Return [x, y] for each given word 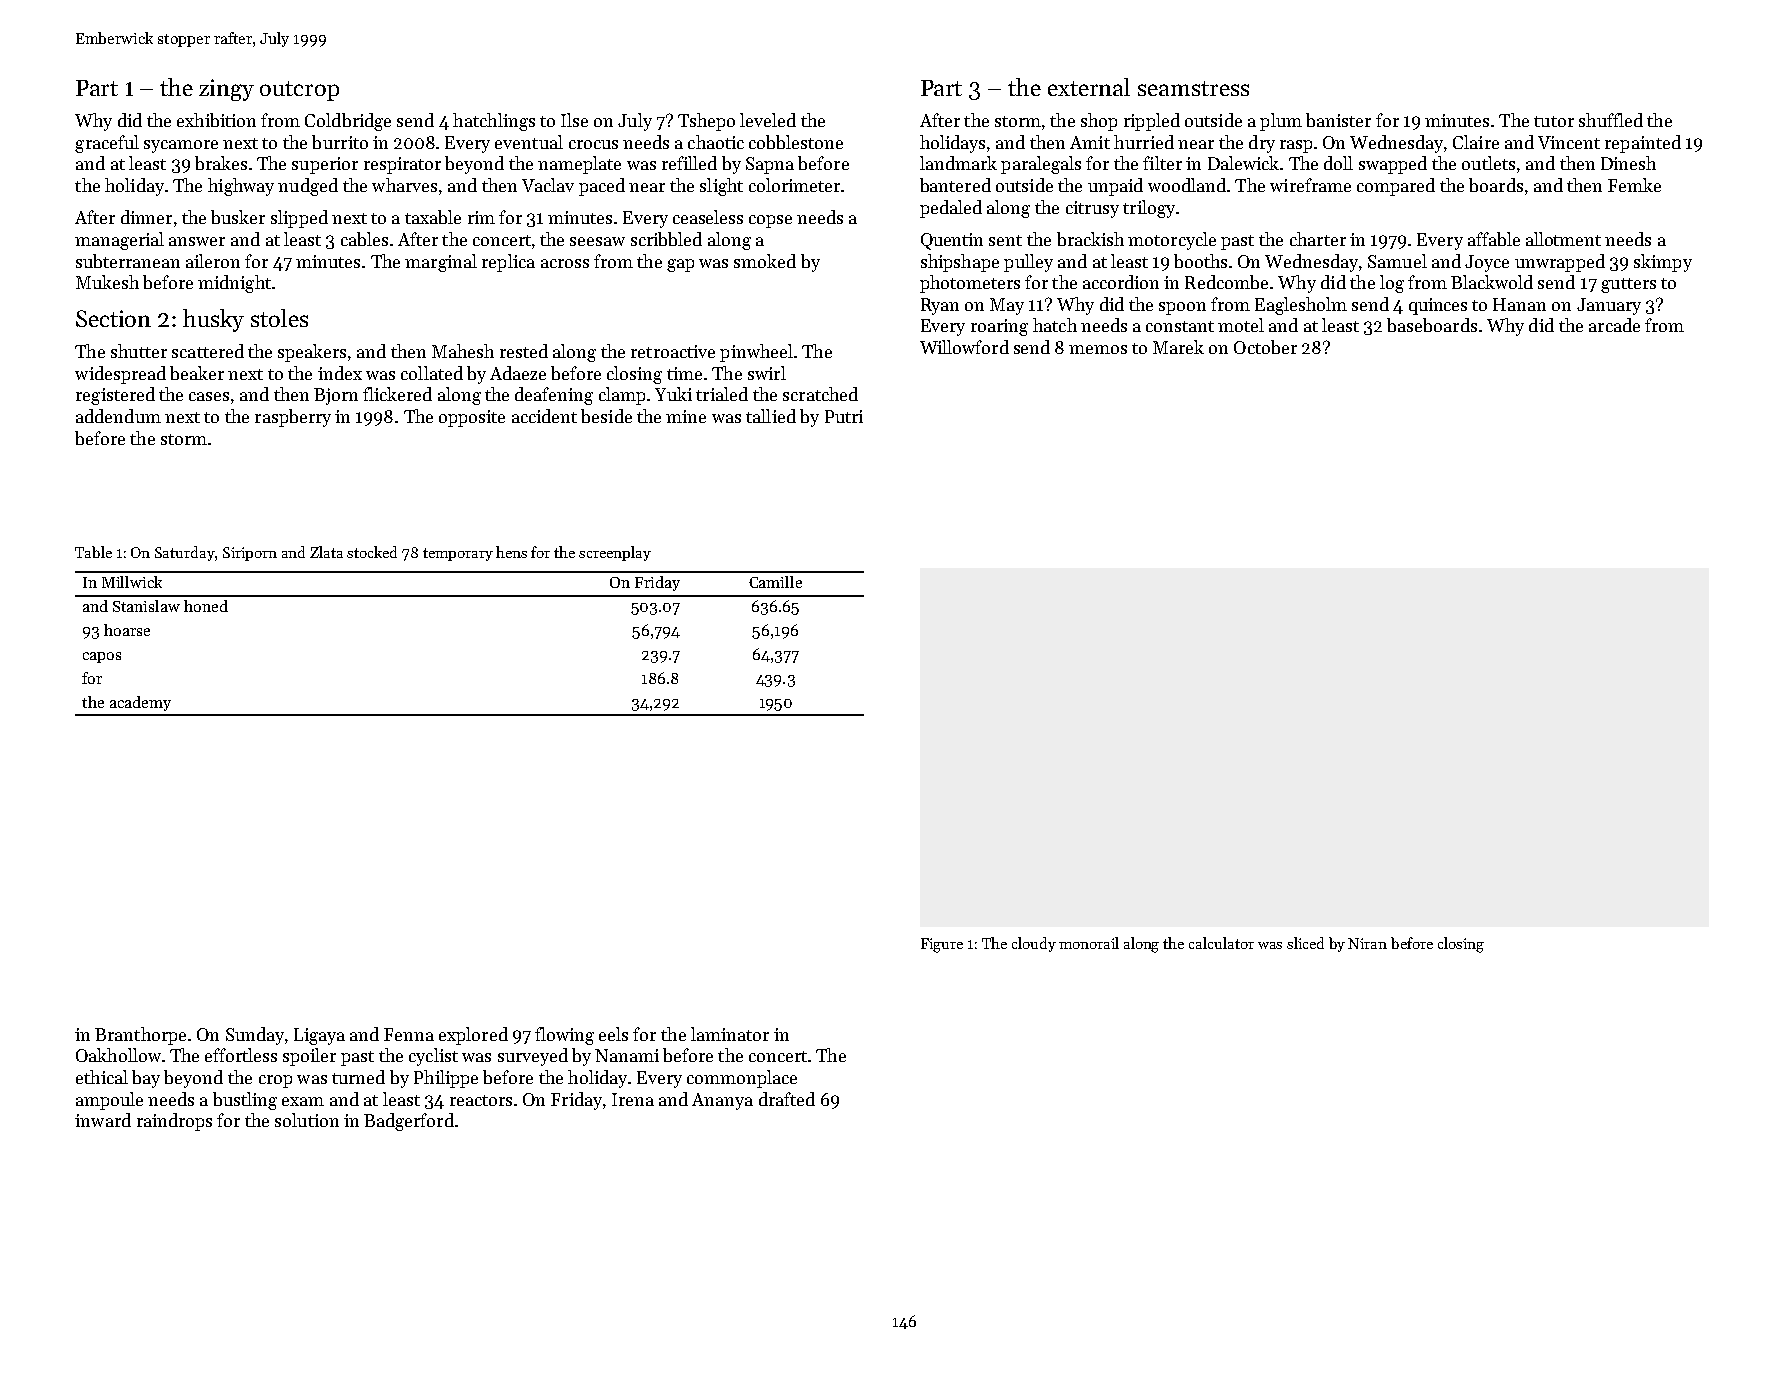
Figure [942, 945]
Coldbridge [348, 122]
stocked [372, 552]
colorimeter [794, 185]
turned [358, 1077]
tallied [771, 416]
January [1609, 306]
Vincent [1569, 142]
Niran [1367, 943]
